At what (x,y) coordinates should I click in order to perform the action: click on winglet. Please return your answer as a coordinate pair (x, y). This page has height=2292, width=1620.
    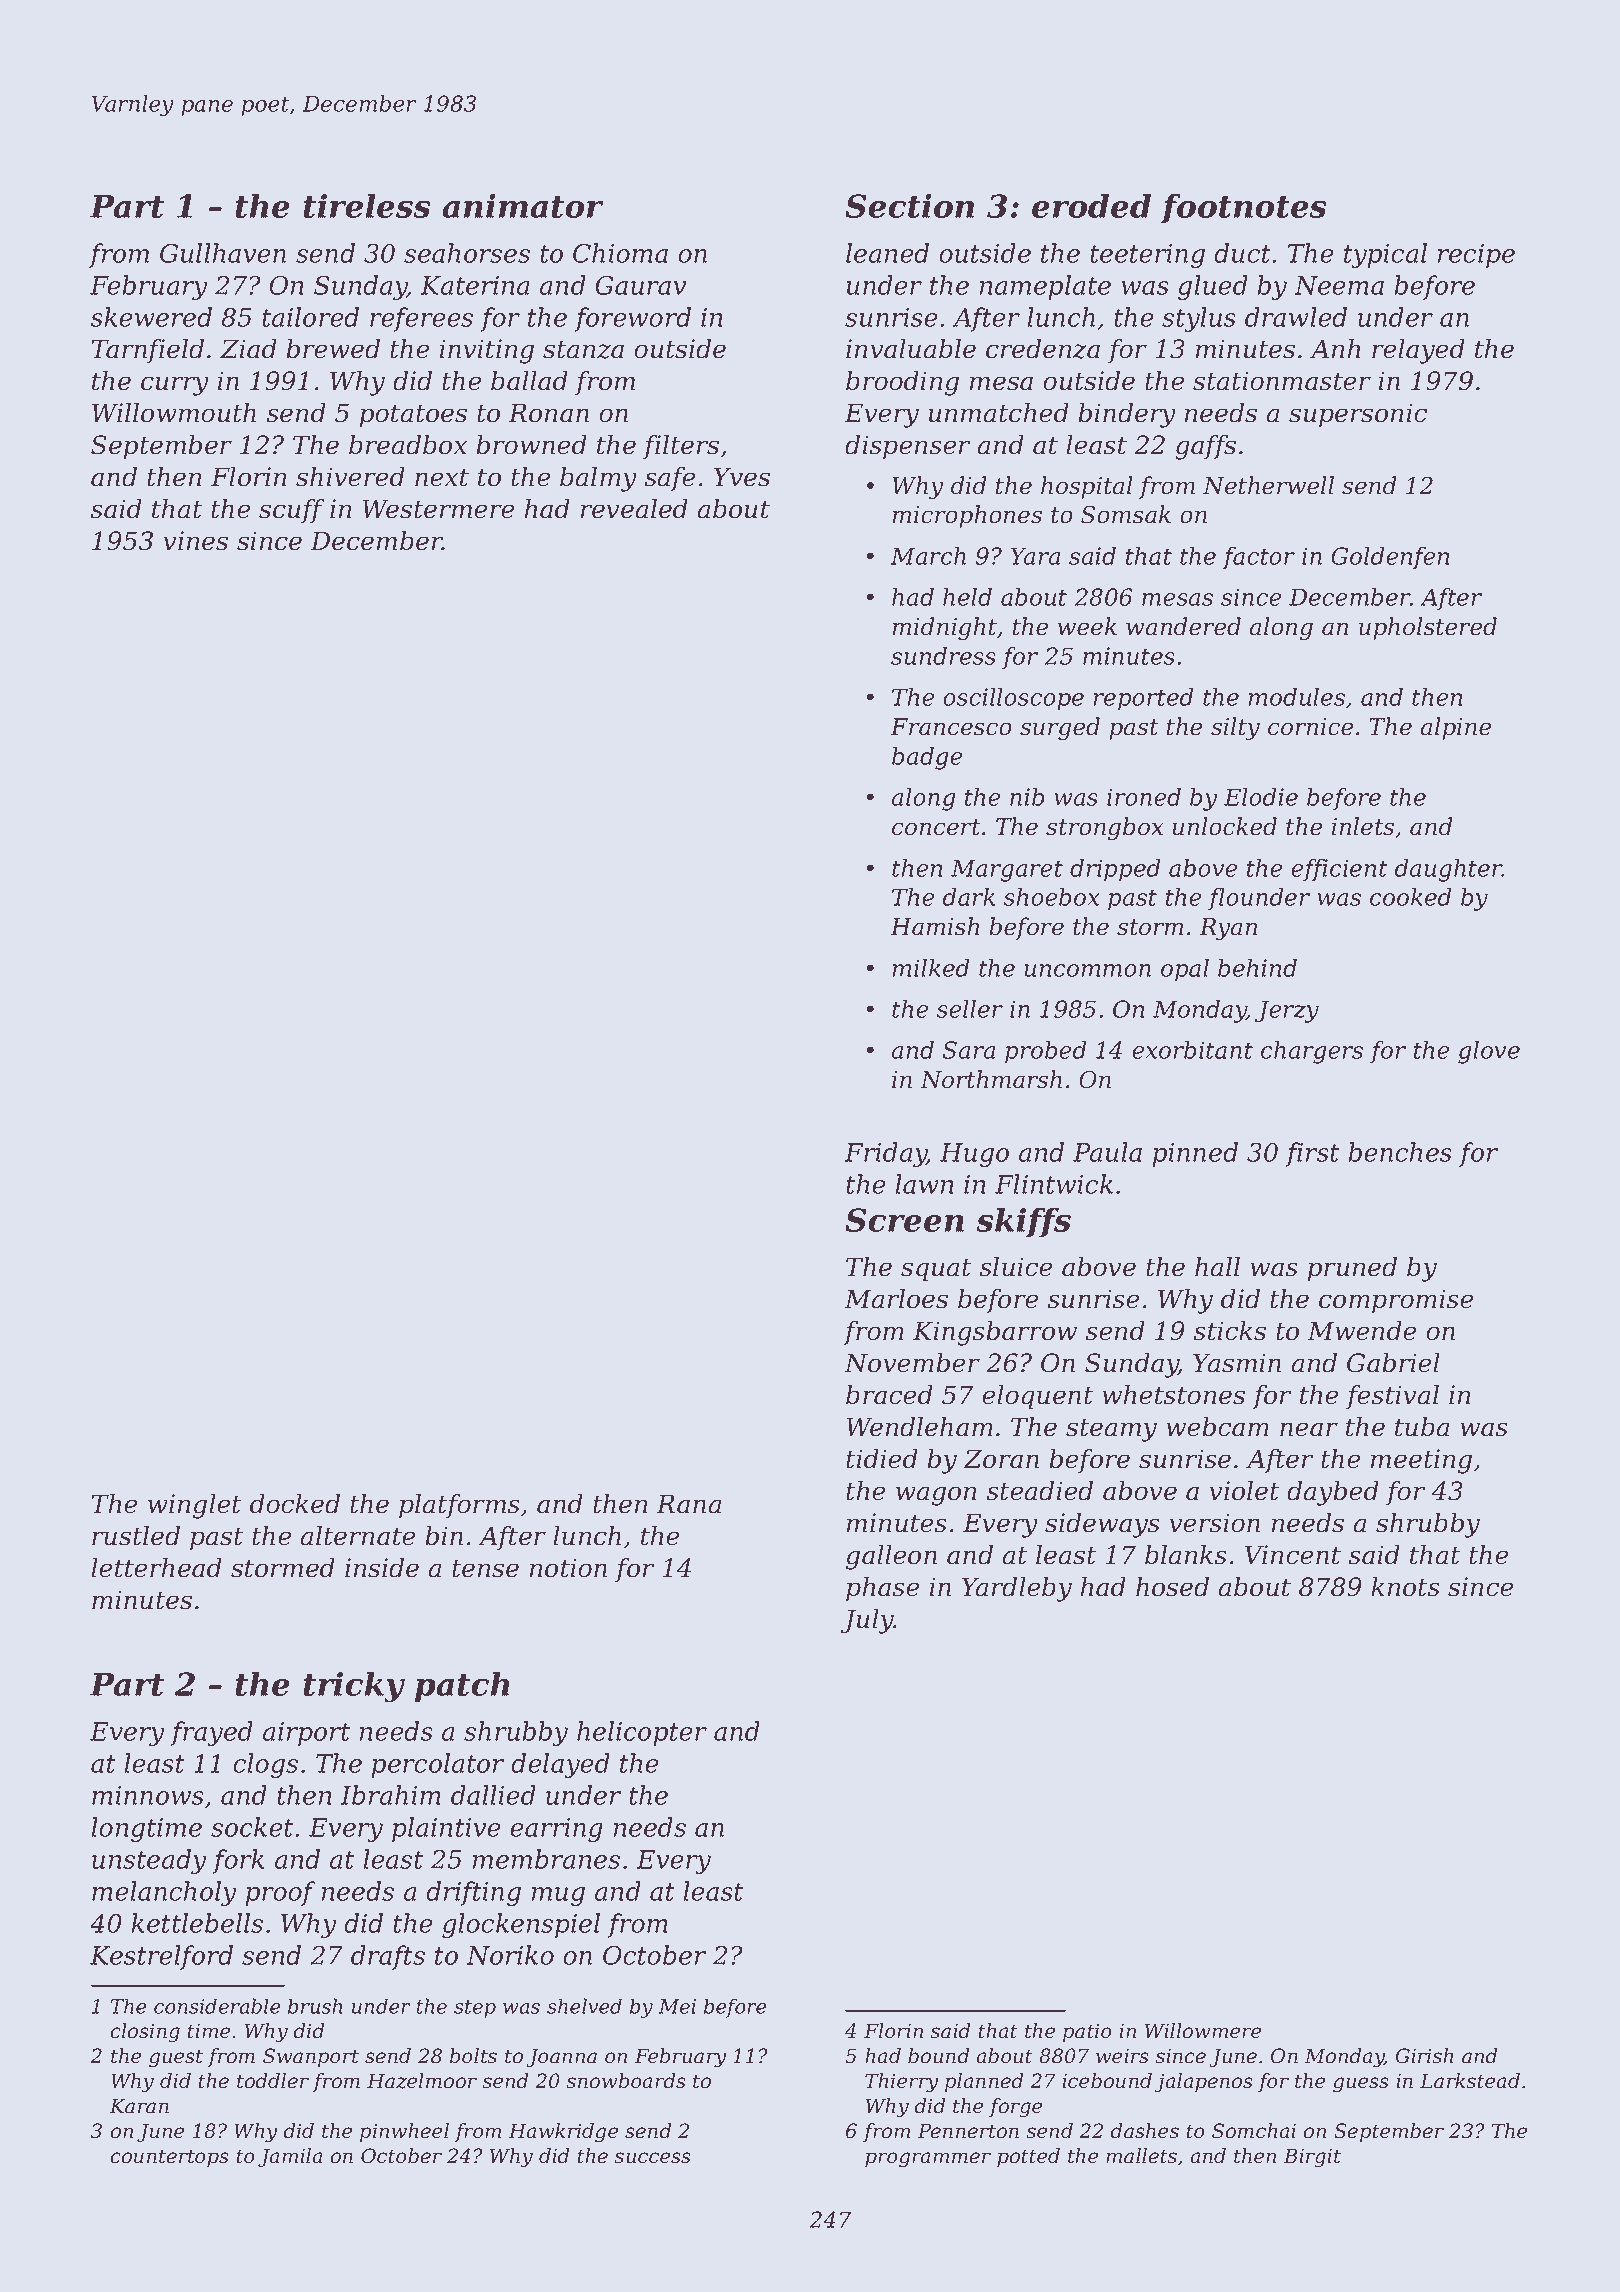
    Looking at the image, I should click on (194, 1506).
